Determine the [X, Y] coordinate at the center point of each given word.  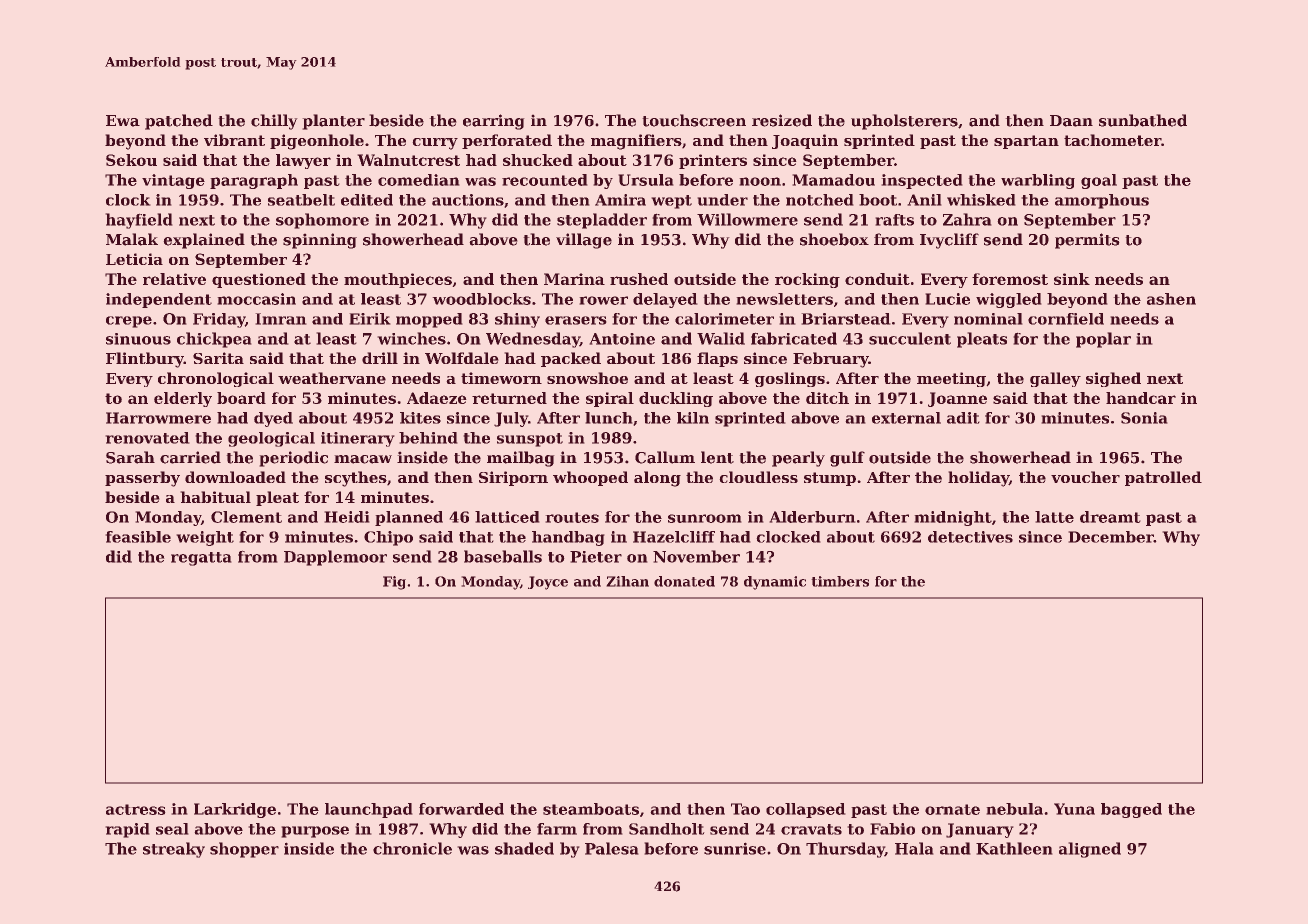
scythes [356, 479]
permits [1087, 241]
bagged [1131, 810]
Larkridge [235, 810]
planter [333, 122]
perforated [507, 141]
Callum [665, 457]
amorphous [1102, 201]
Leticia [134, 259]
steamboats [591, 809]
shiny [517, 320]
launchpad [369, 810]
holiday [978, 479]
